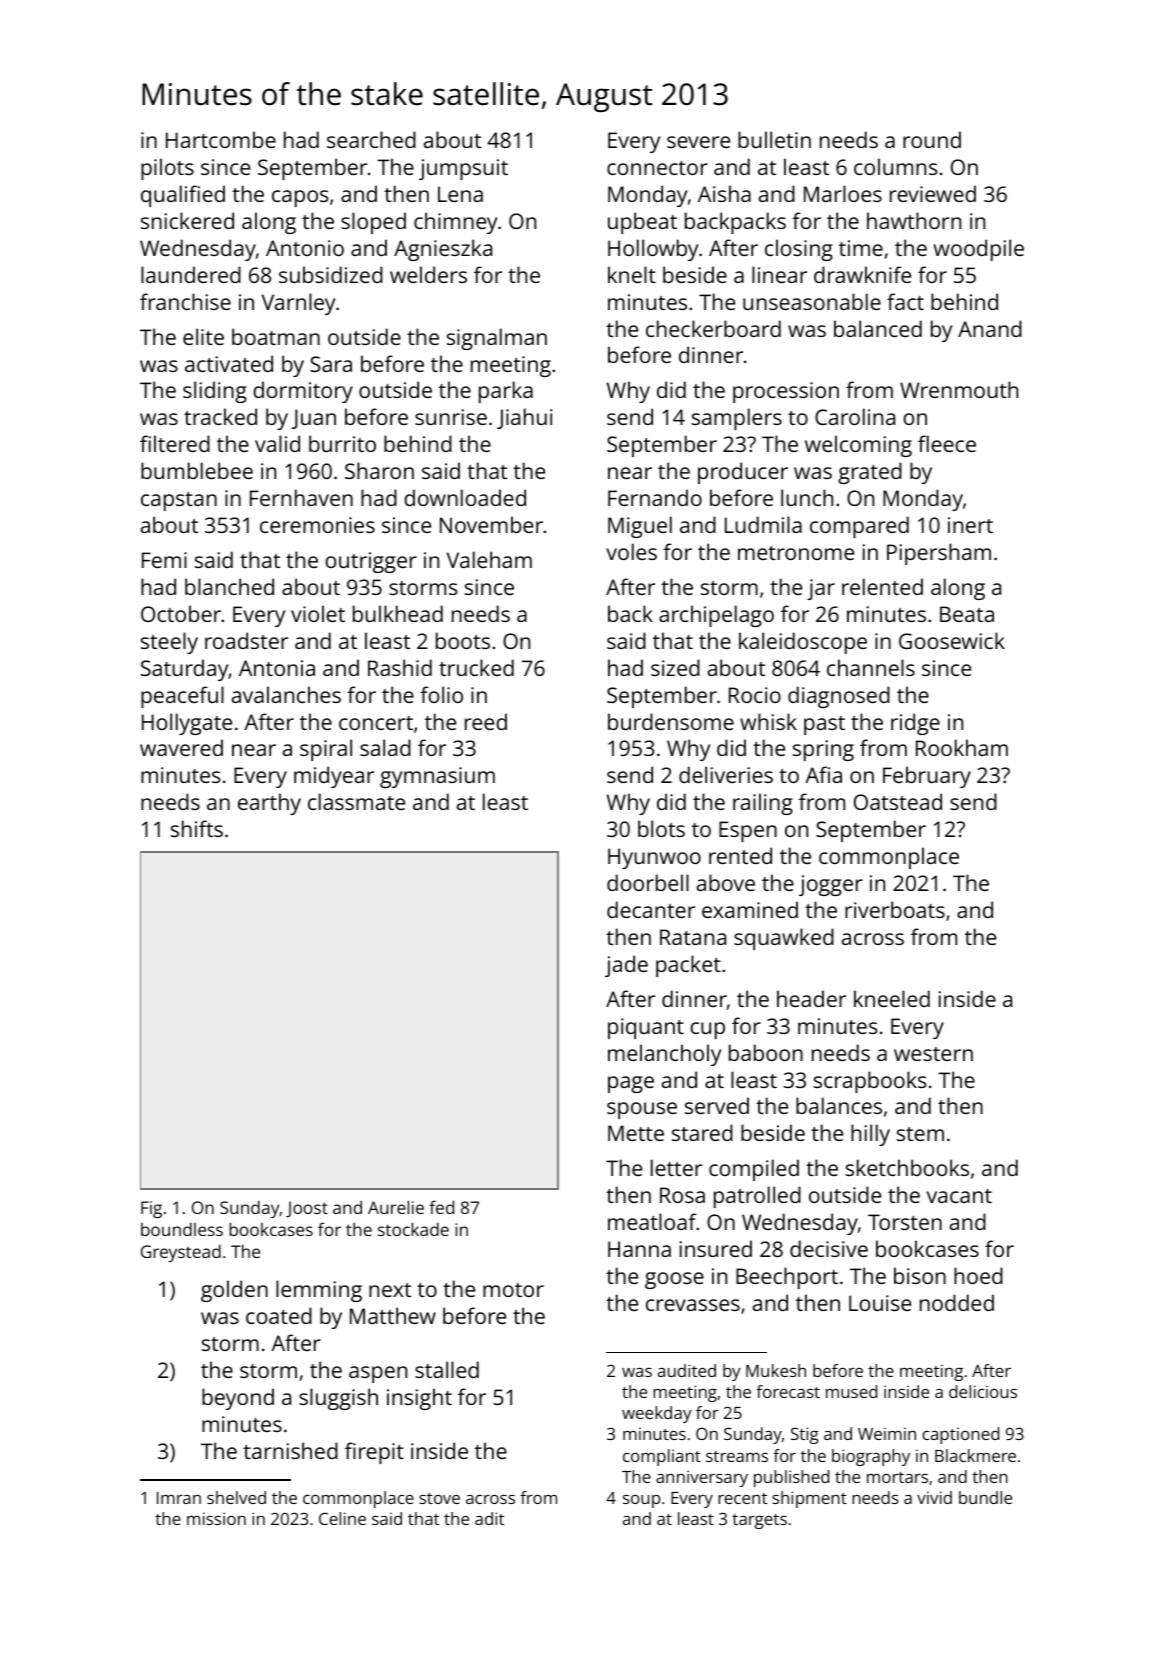  Describe the element at coordinates (878, 328) in the document. I see `balanced` at that location.
